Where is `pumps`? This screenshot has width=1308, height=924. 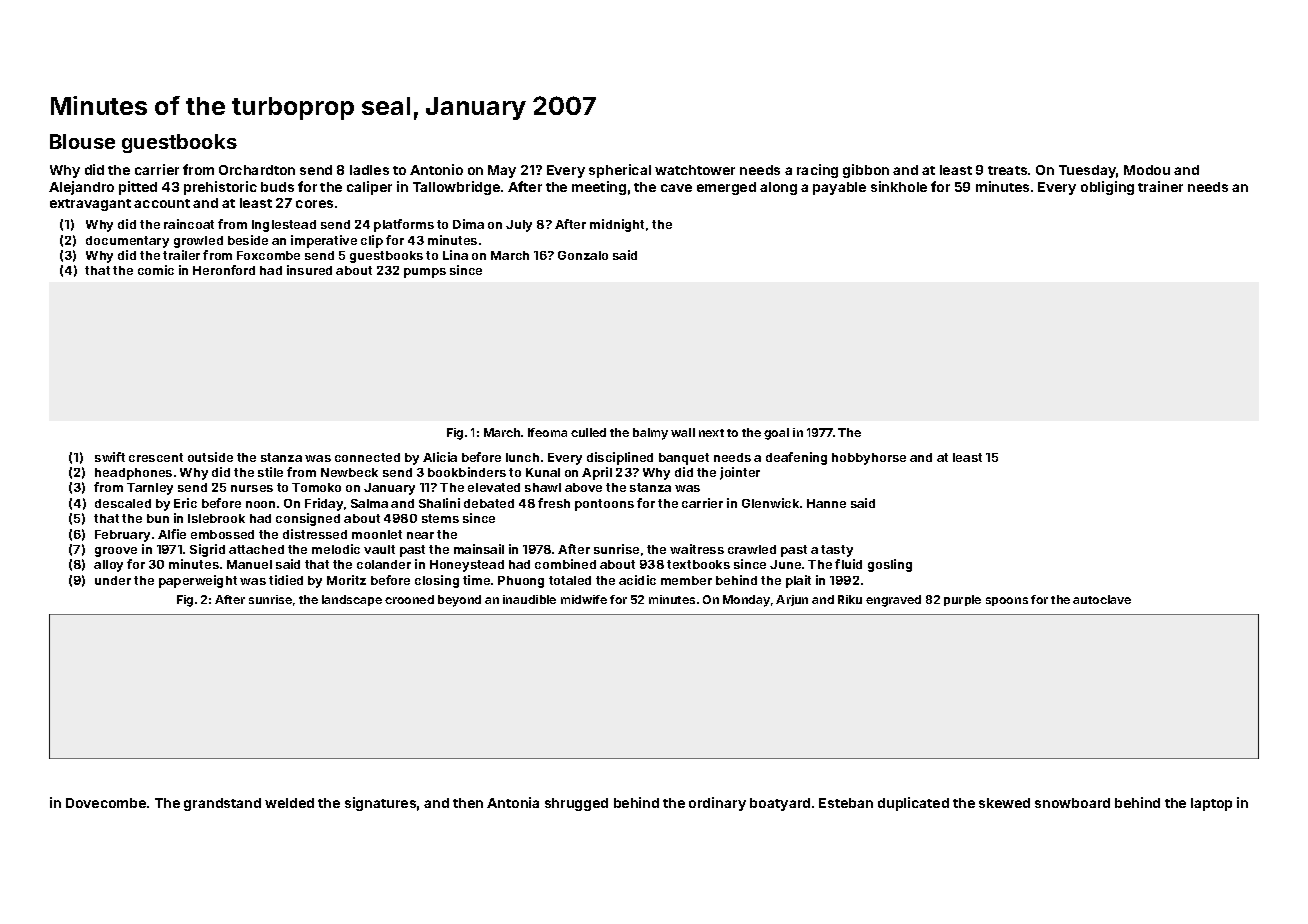
pumps is located at coordinates (425, 273).
